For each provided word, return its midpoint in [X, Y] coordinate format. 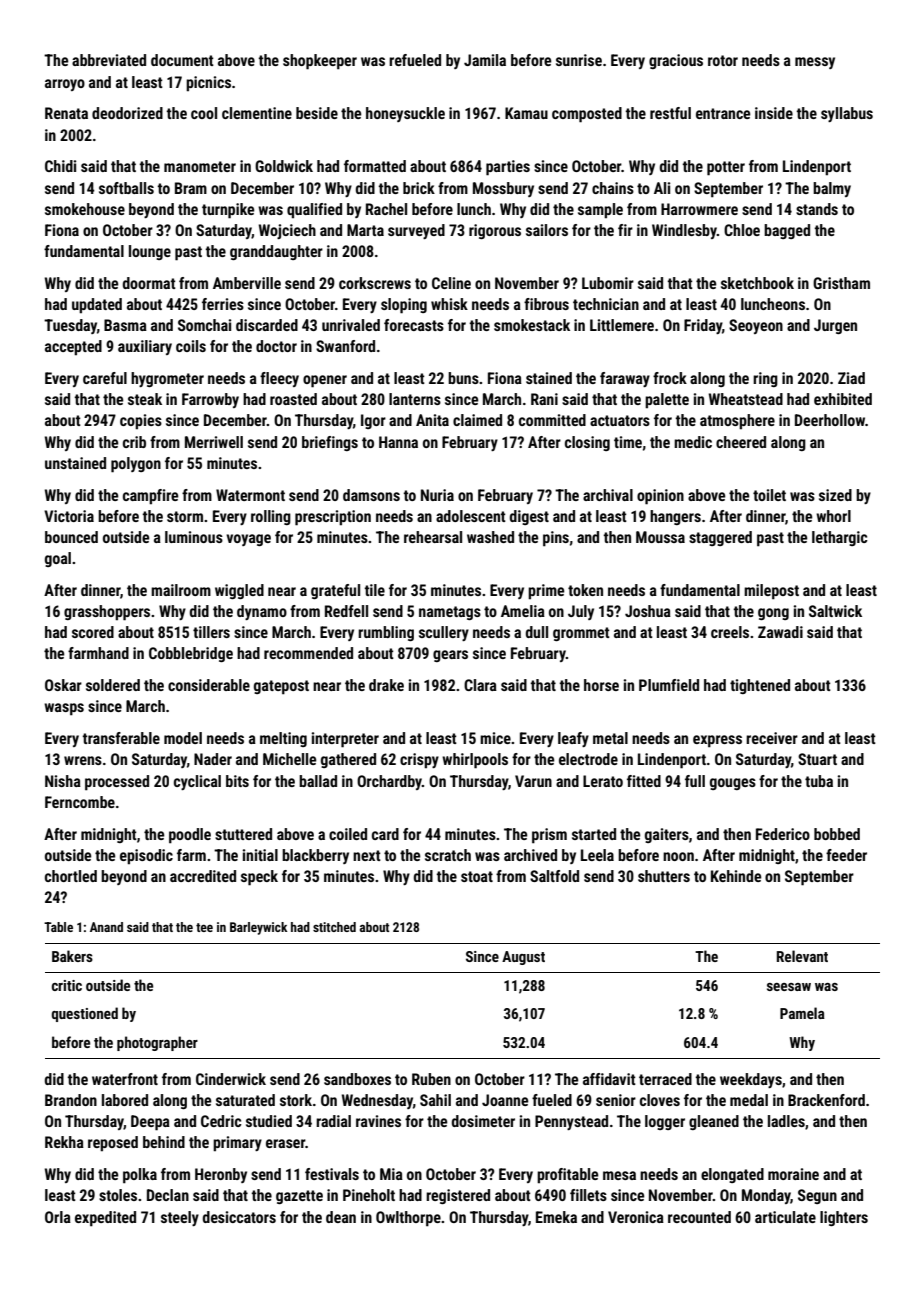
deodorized [127, 113]
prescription [333, 518]
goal [58, 559]
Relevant [802, 956]
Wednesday [377, 1101]
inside [774, 113]
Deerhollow [830, 420]
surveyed [416, 231]
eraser [286, 1143]
